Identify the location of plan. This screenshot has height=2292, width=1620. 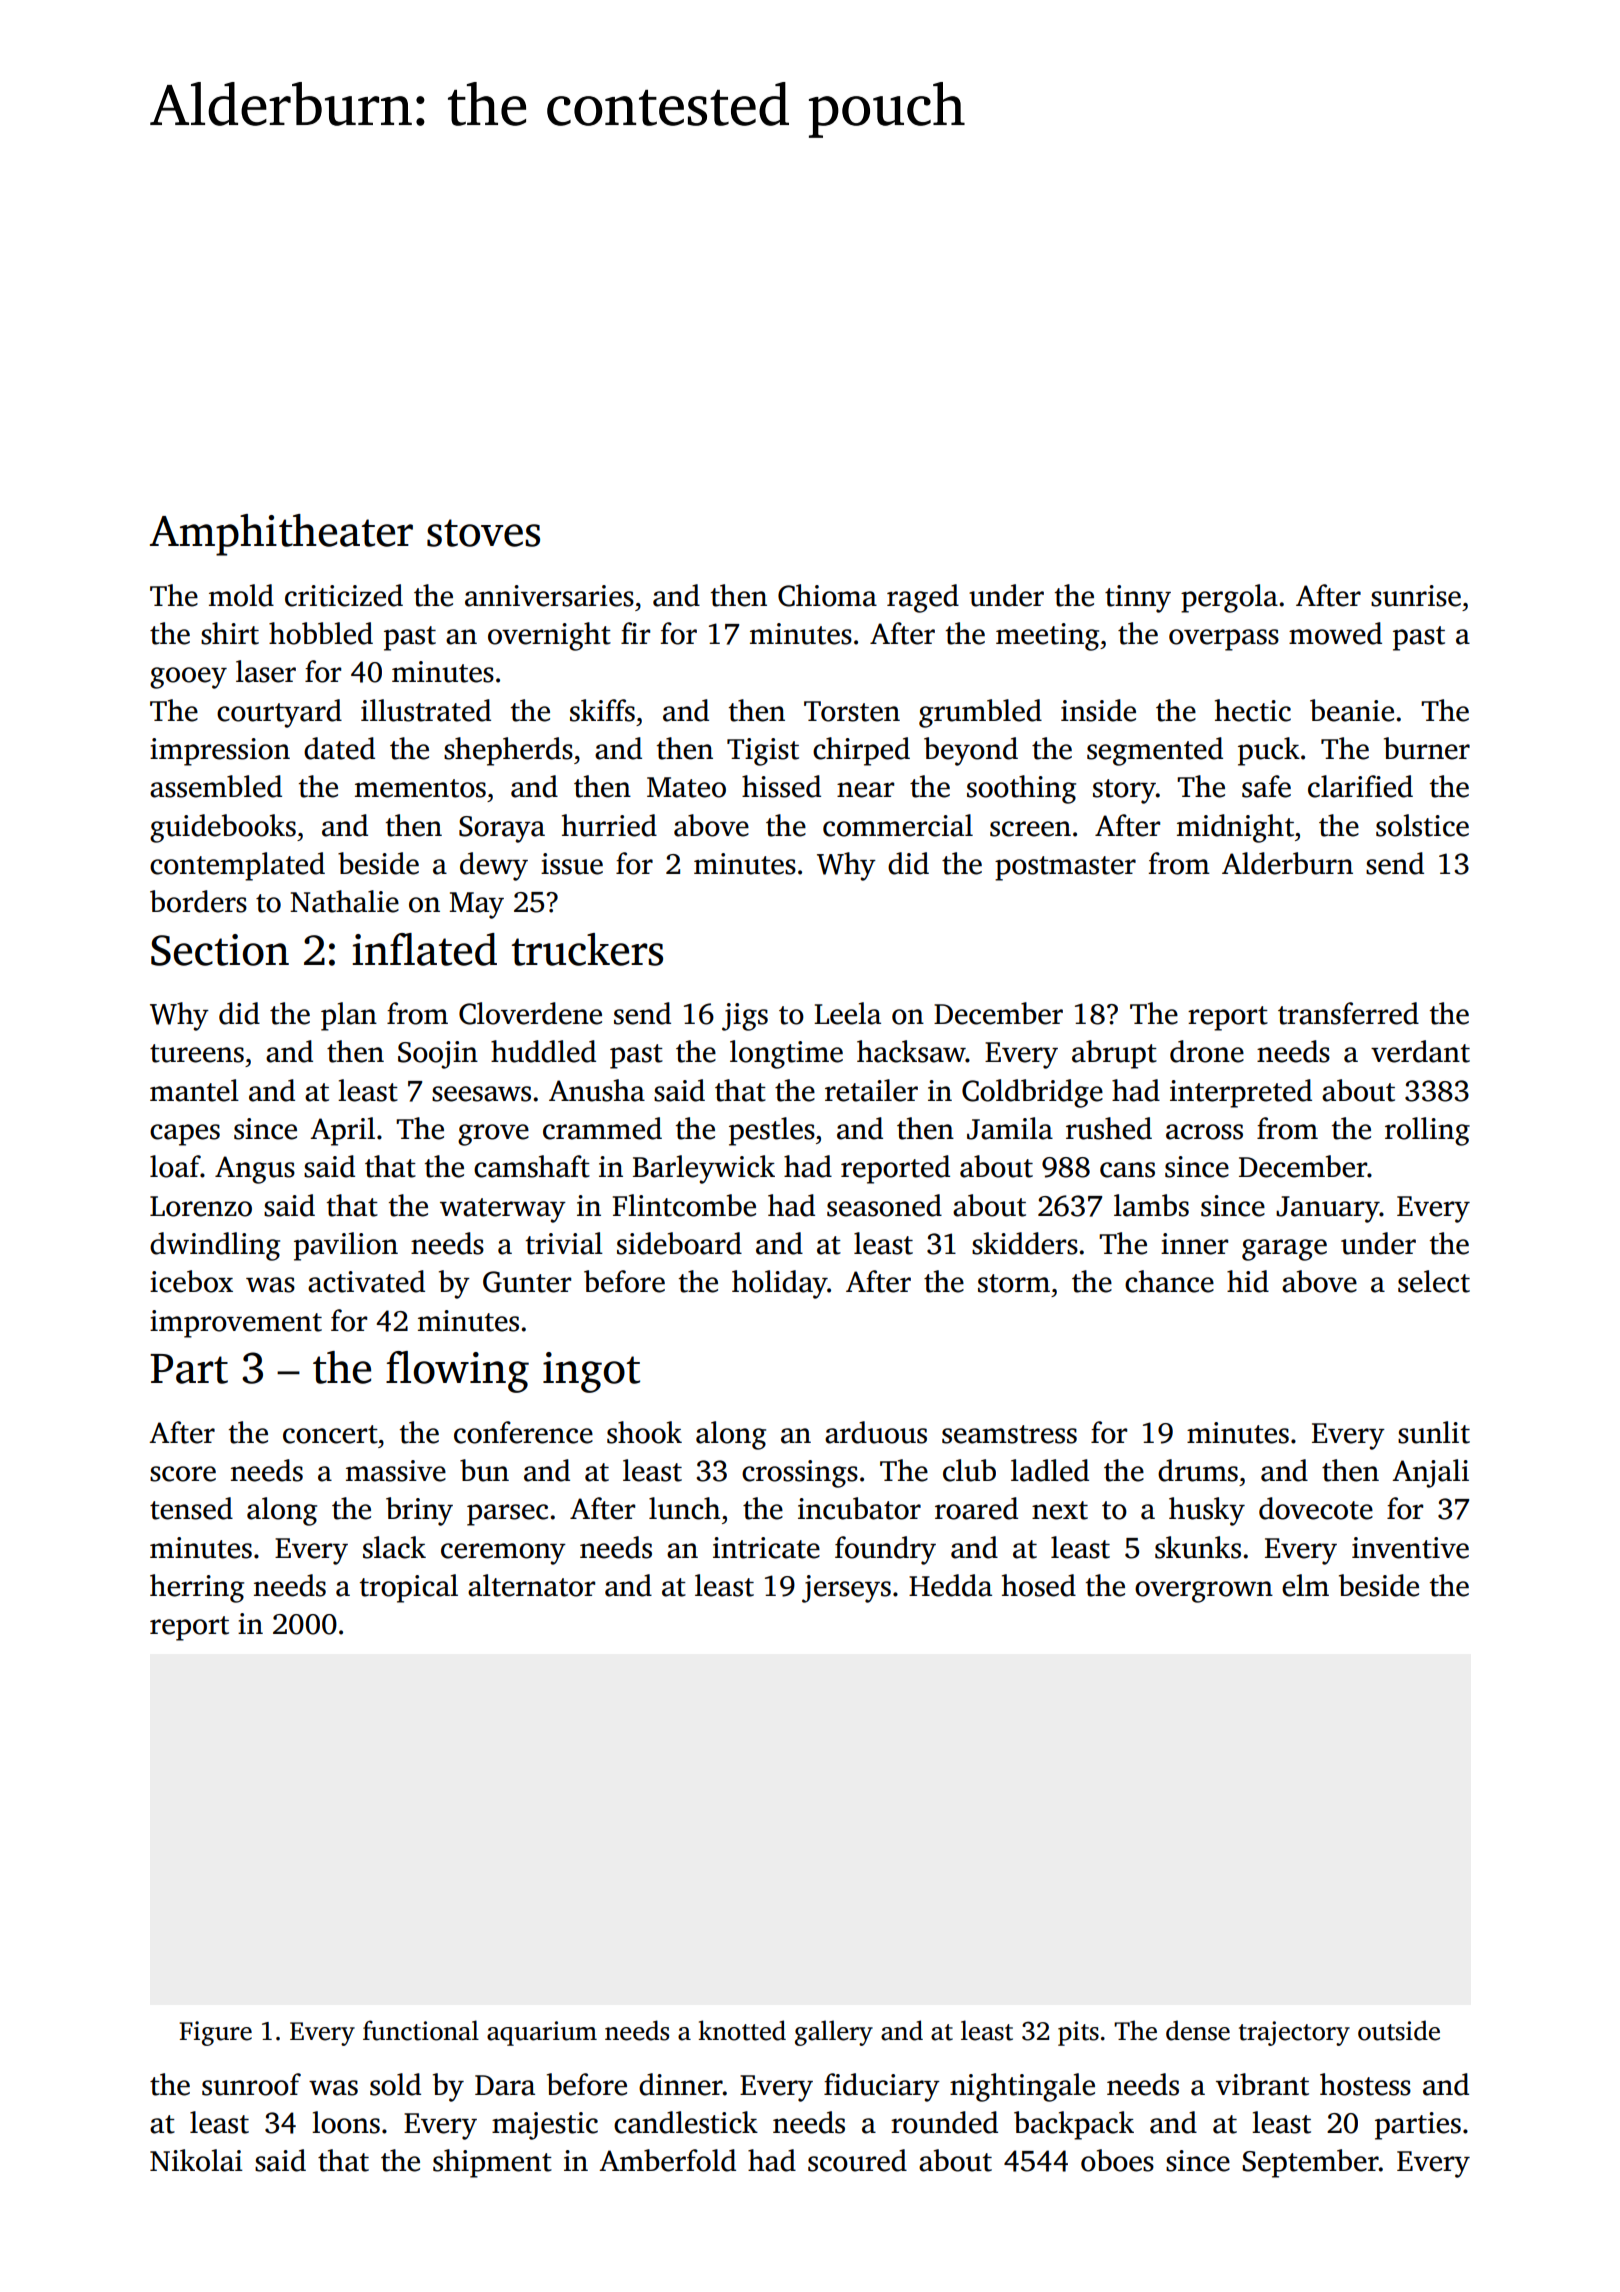
(349, 1016).
